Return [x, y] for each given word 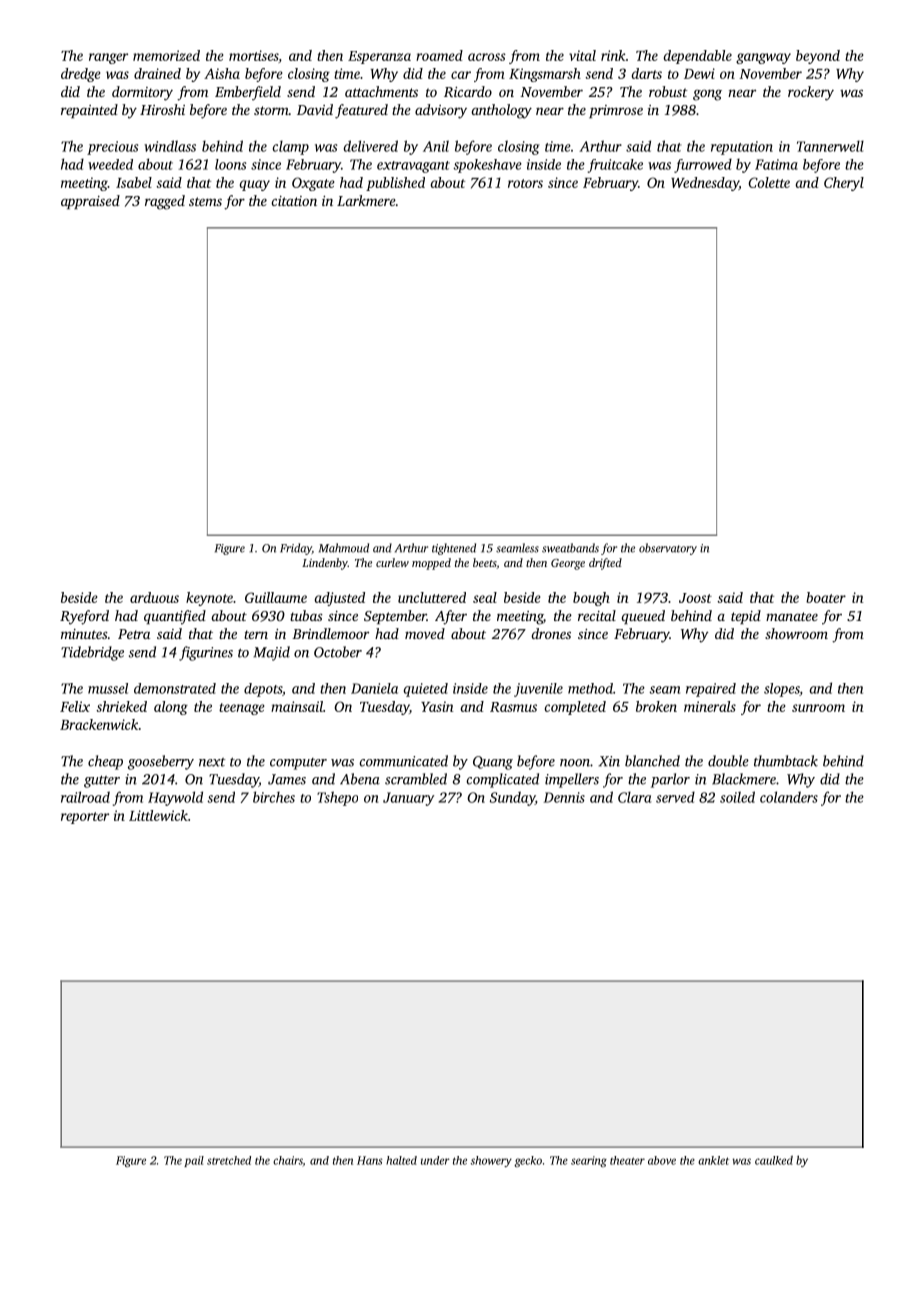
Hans [370, 1160]
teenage [242, 709]
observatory [668, 549]
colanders [789, 797]
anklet [713, 1160]
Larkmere [366, 200]
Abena [360, 779]
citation [294, 201]
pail [194, 1161]
